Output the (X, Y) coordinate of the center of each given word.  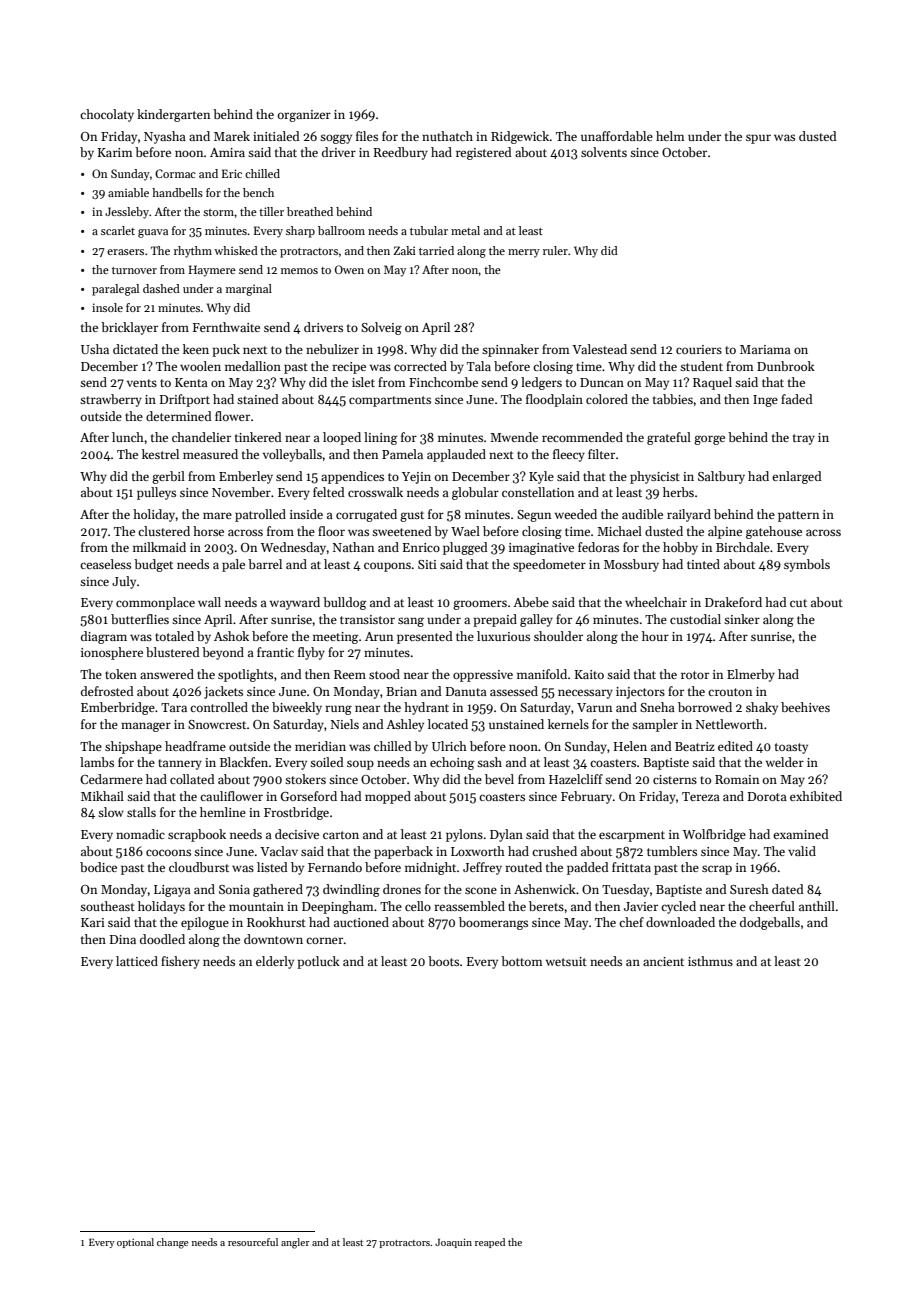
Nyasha (165, 137)
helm (670, 136)
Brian (401, 691)
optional (135, 1243)
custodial (695, 619)
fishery (180, 962)
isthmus (710, 961)
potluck (318, 962)
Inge (765, 401)
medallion (253, 366)
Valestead (599, 349)
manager (146, 727)
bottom (522, 961)
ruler (555, 250)
